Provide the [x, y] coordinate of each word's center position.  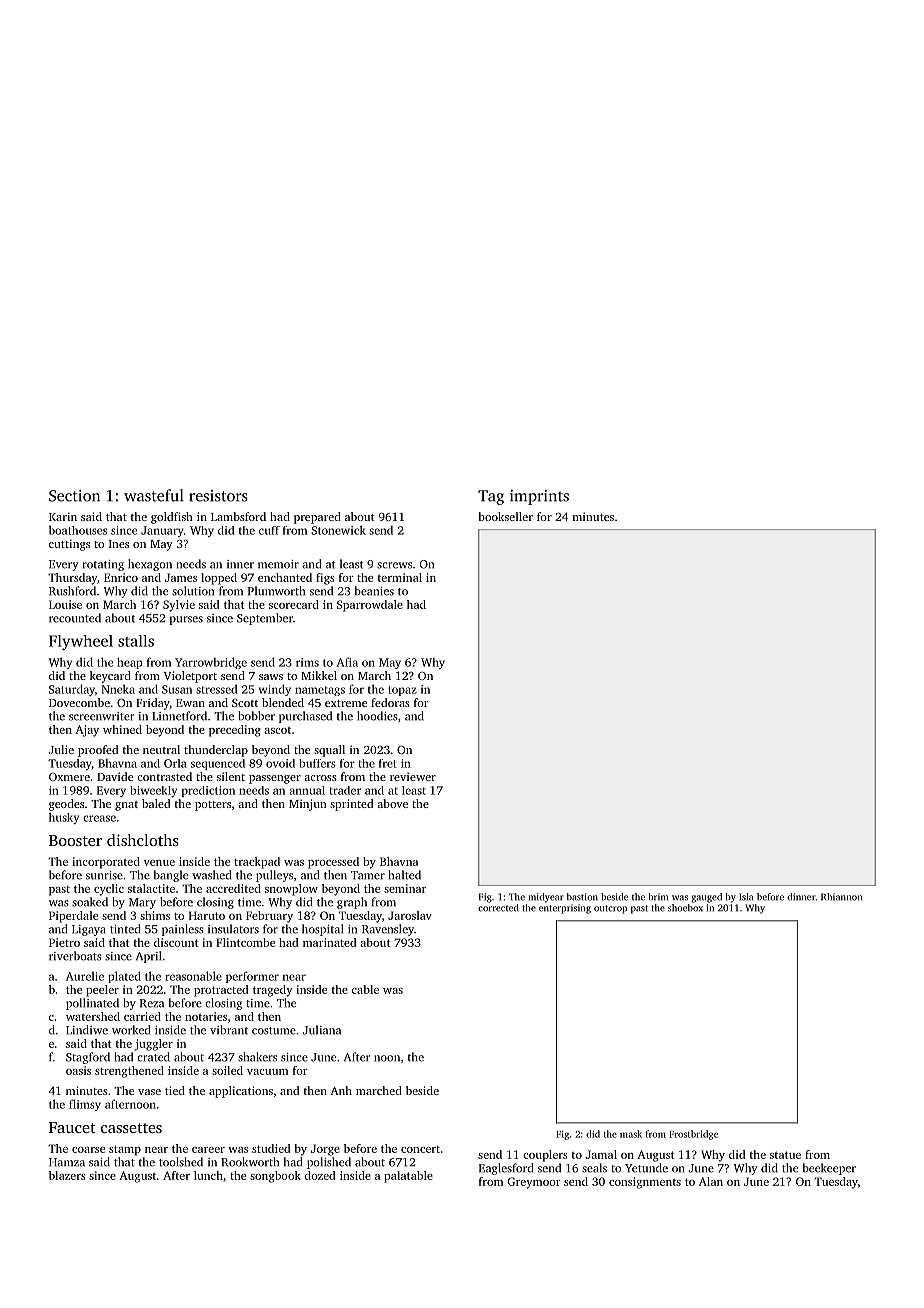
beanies [374, 591]
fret [388, 763]
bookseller [505, 516]
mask [631, 1134]
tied [175, 1090]
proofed [98, 751]
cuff [269, 530]
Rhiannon [841, 897]
